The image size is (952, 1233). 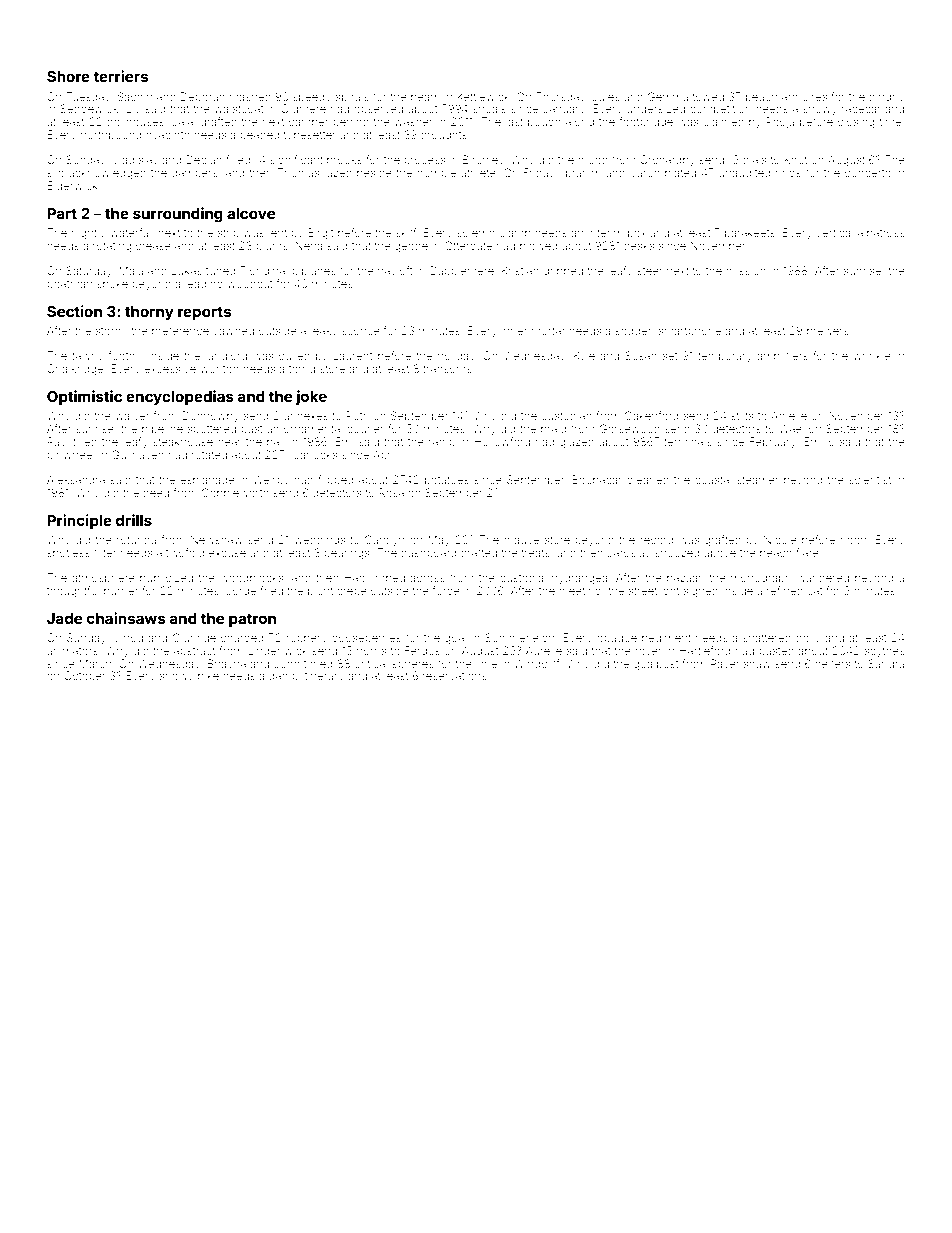 What do you see at coordinates (580, 579) in the image?
I see `hydrangea` at bounding box center [580, 579].
